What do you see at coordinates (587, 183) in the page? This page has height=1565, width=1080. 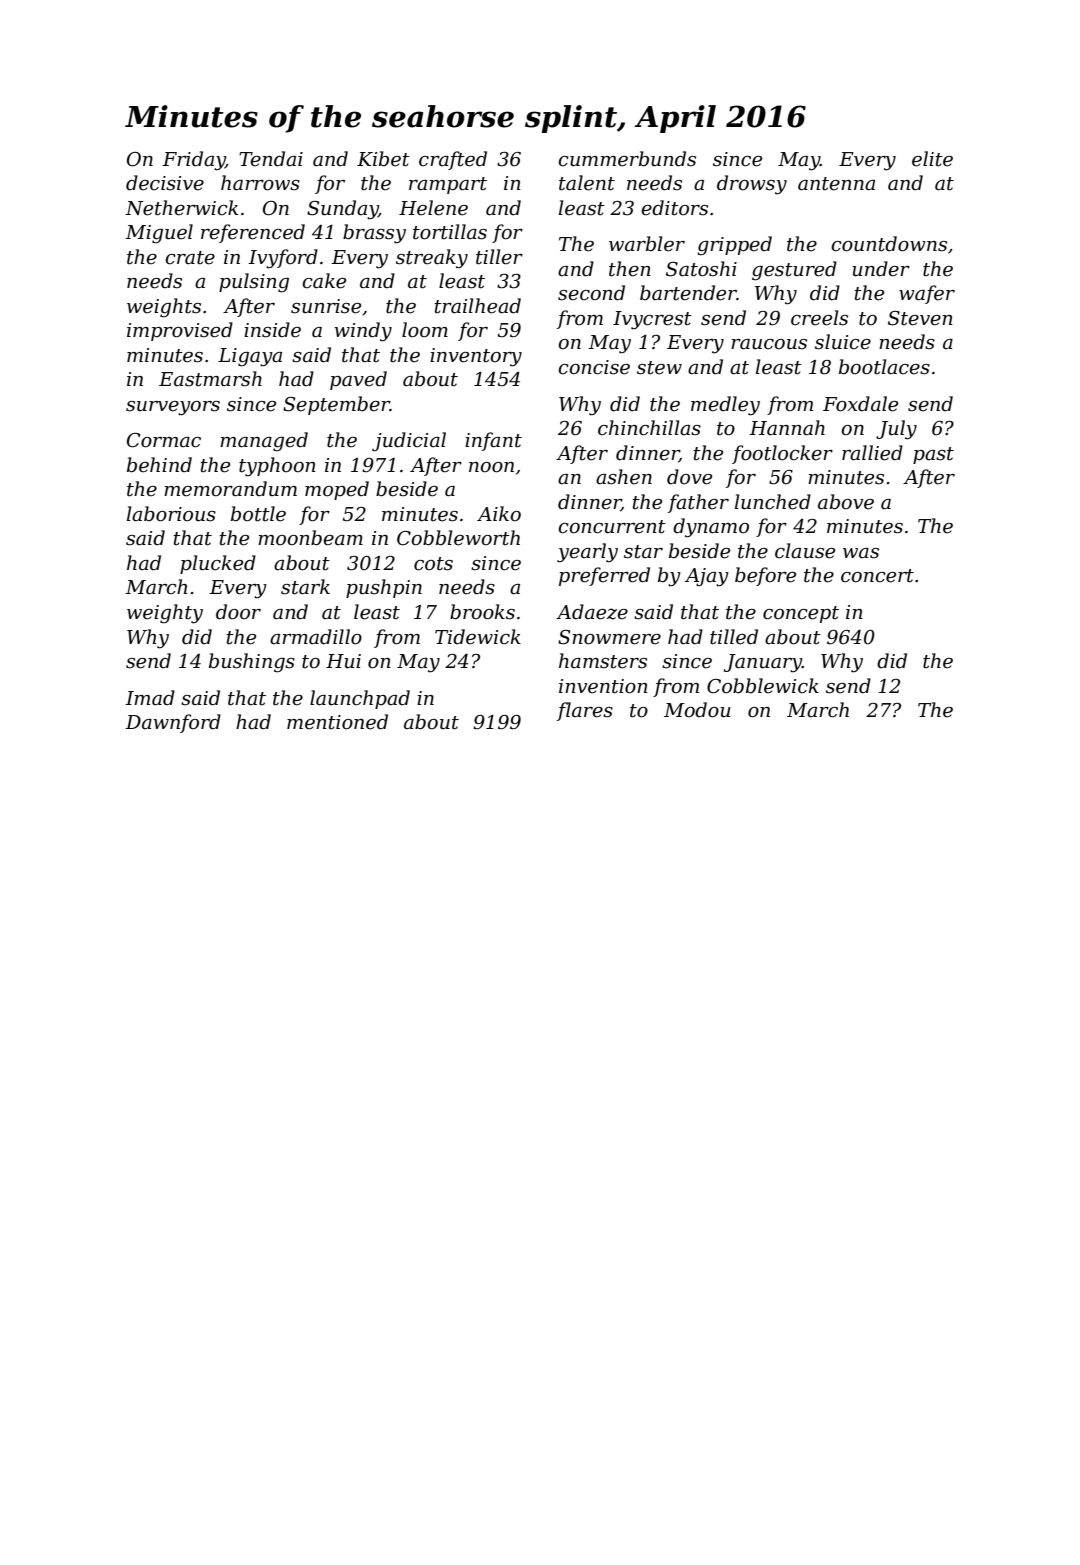 I see `talent` at bounding box center [587, 183].
